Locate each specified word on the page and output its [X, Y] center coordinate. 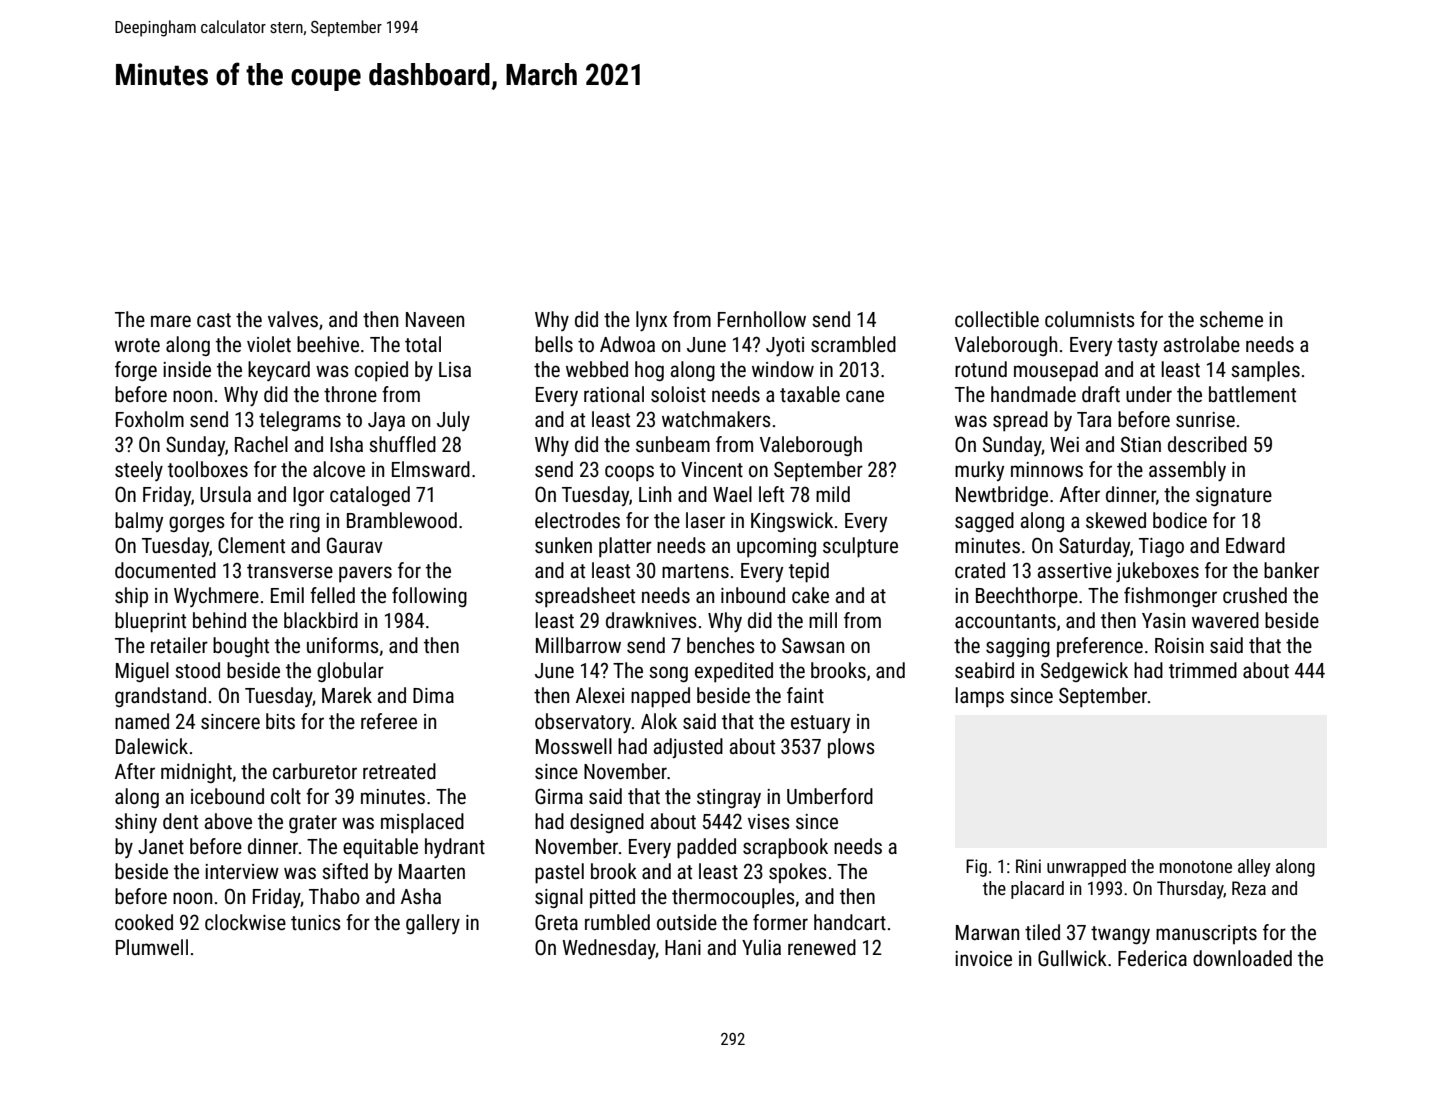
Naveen [435, 320]
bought [241, 647]
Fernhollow [762, 319]
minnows [1047, 470]
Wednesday [609, 949]
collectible [997, 319]
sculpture [860, 547]
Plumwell [152, 947]
